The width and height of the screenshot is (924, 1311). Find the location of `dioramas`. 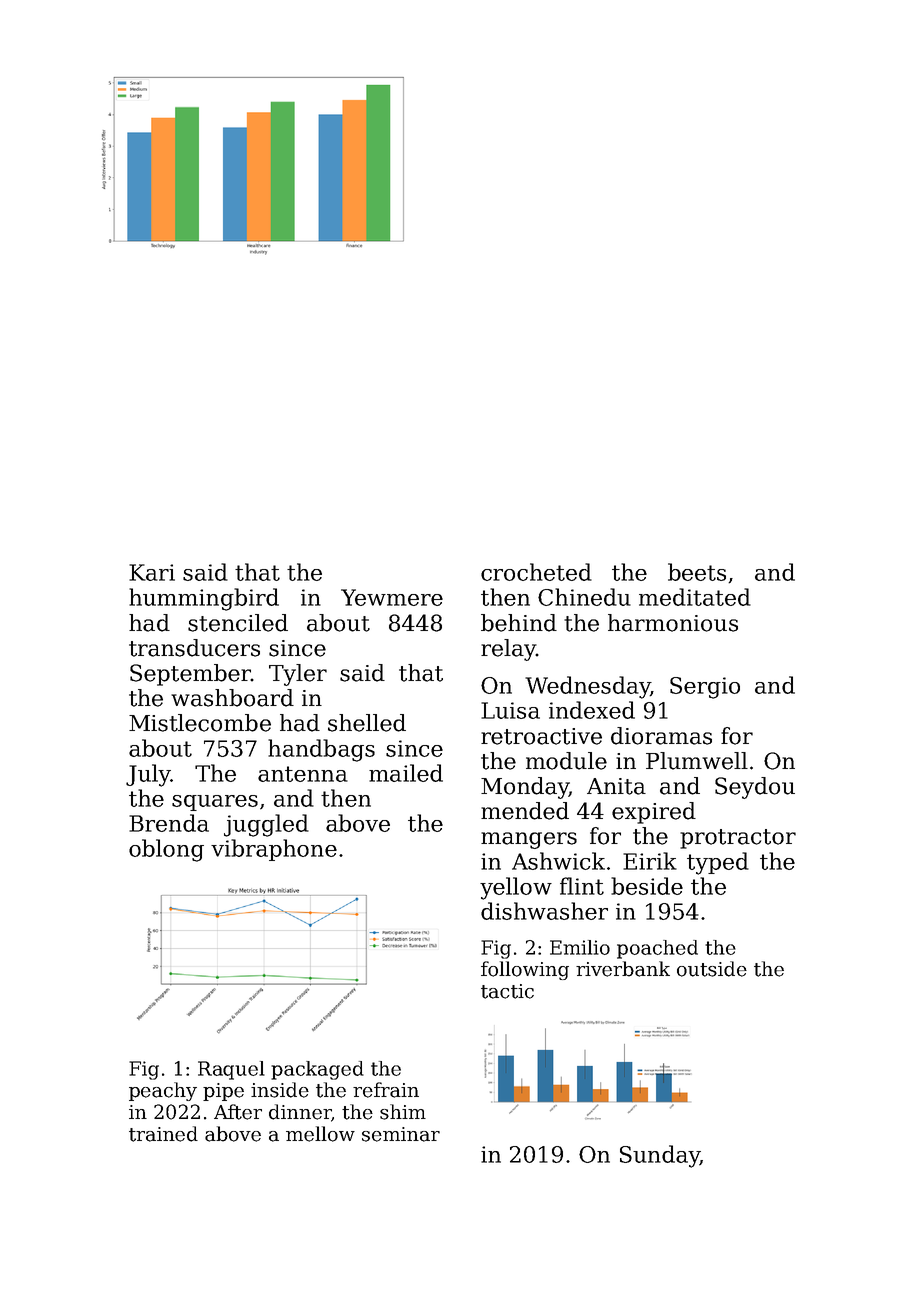

dioramas is located at coordinates (661, 736).
